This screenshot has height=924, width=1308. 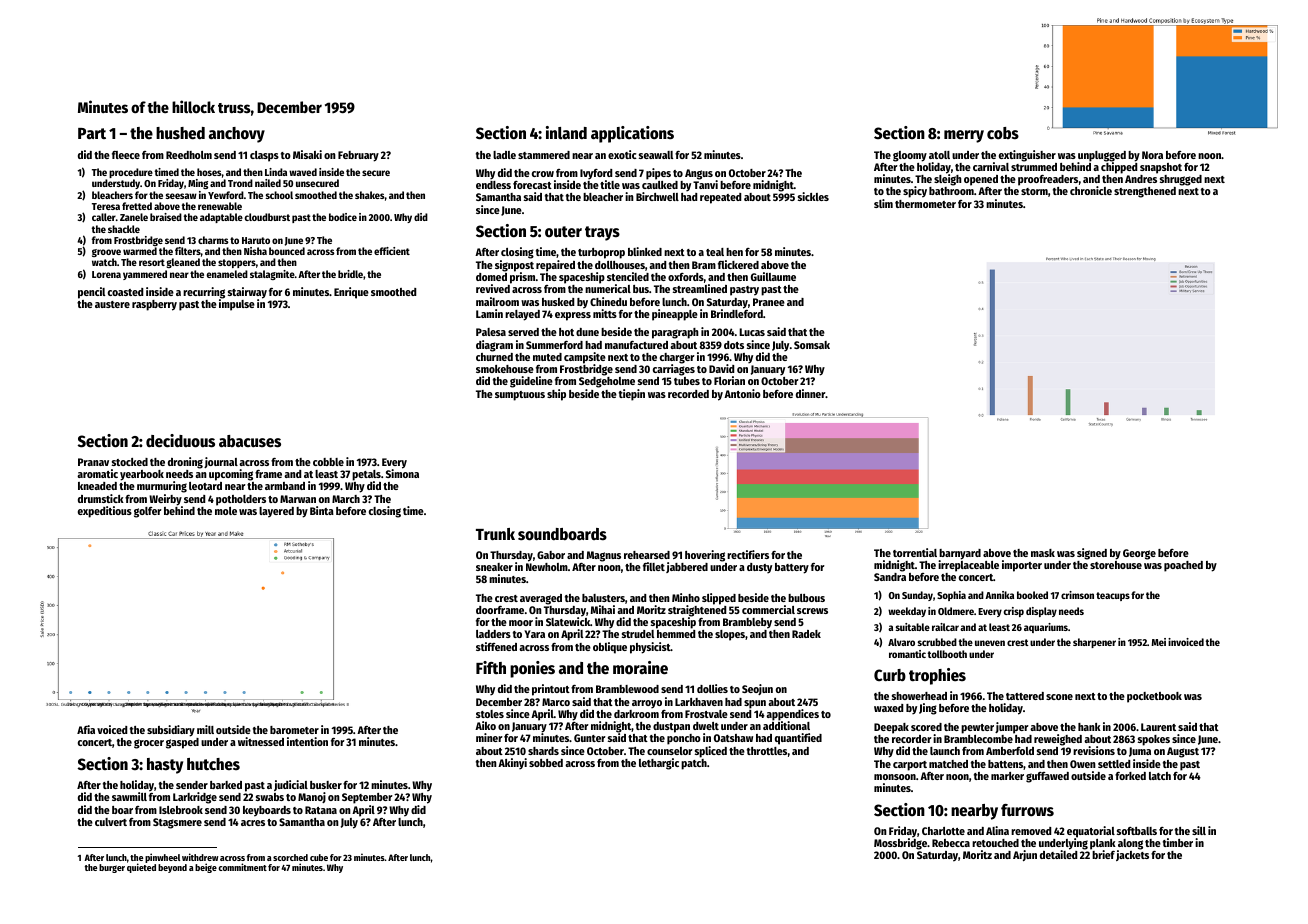 What do you see at coordinates (307, 154) in the screenshot?
I see `Misaki` at bounding box center [307, 154].
